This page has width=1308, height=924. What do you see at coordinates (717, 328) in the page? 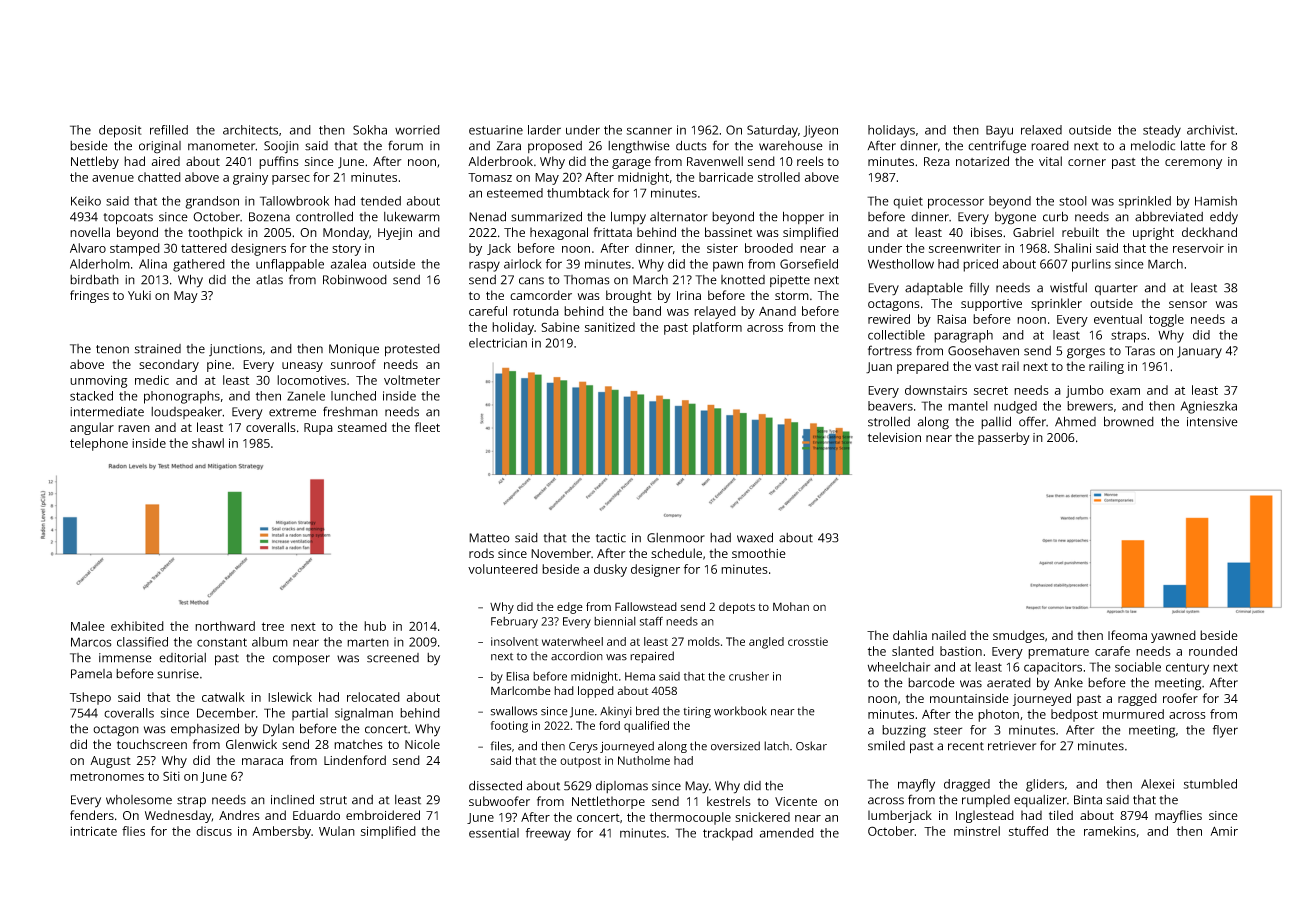
I see `platform` at bounding box center [717, 328].
